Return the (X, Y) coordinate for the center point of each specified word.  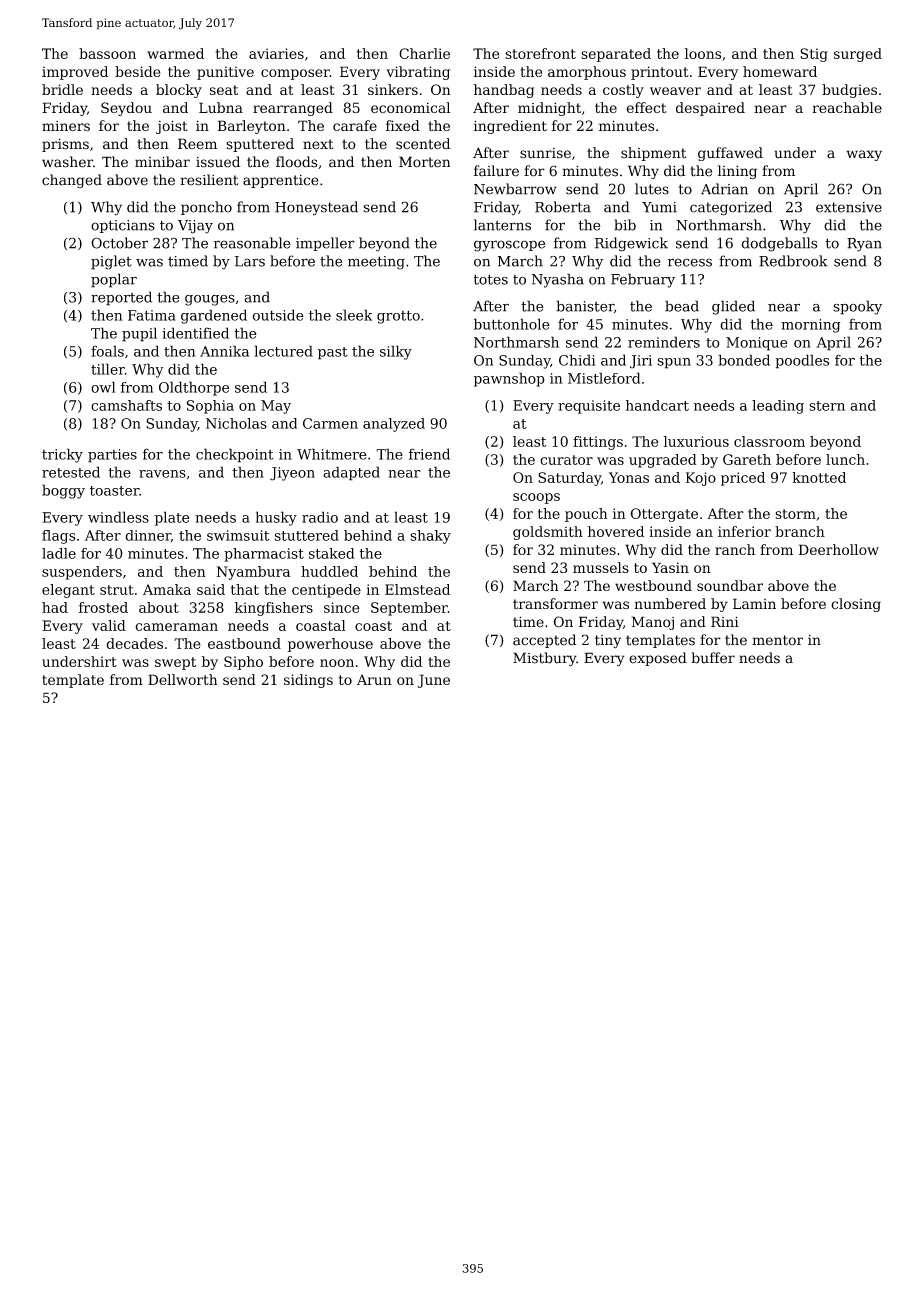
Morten (424, 162)
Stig (814, 55)
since (342, 607)
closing (856, 605)
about (159, 607)
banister (585, 306)
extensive (849, 207)
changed (72, 181)
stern (827, 406)
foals (107, 351)
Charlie (424, 53)
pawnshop (509, 379)
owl (103, 387)
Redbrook (793, 261)
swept (175, 663)
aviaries (276, 53)
